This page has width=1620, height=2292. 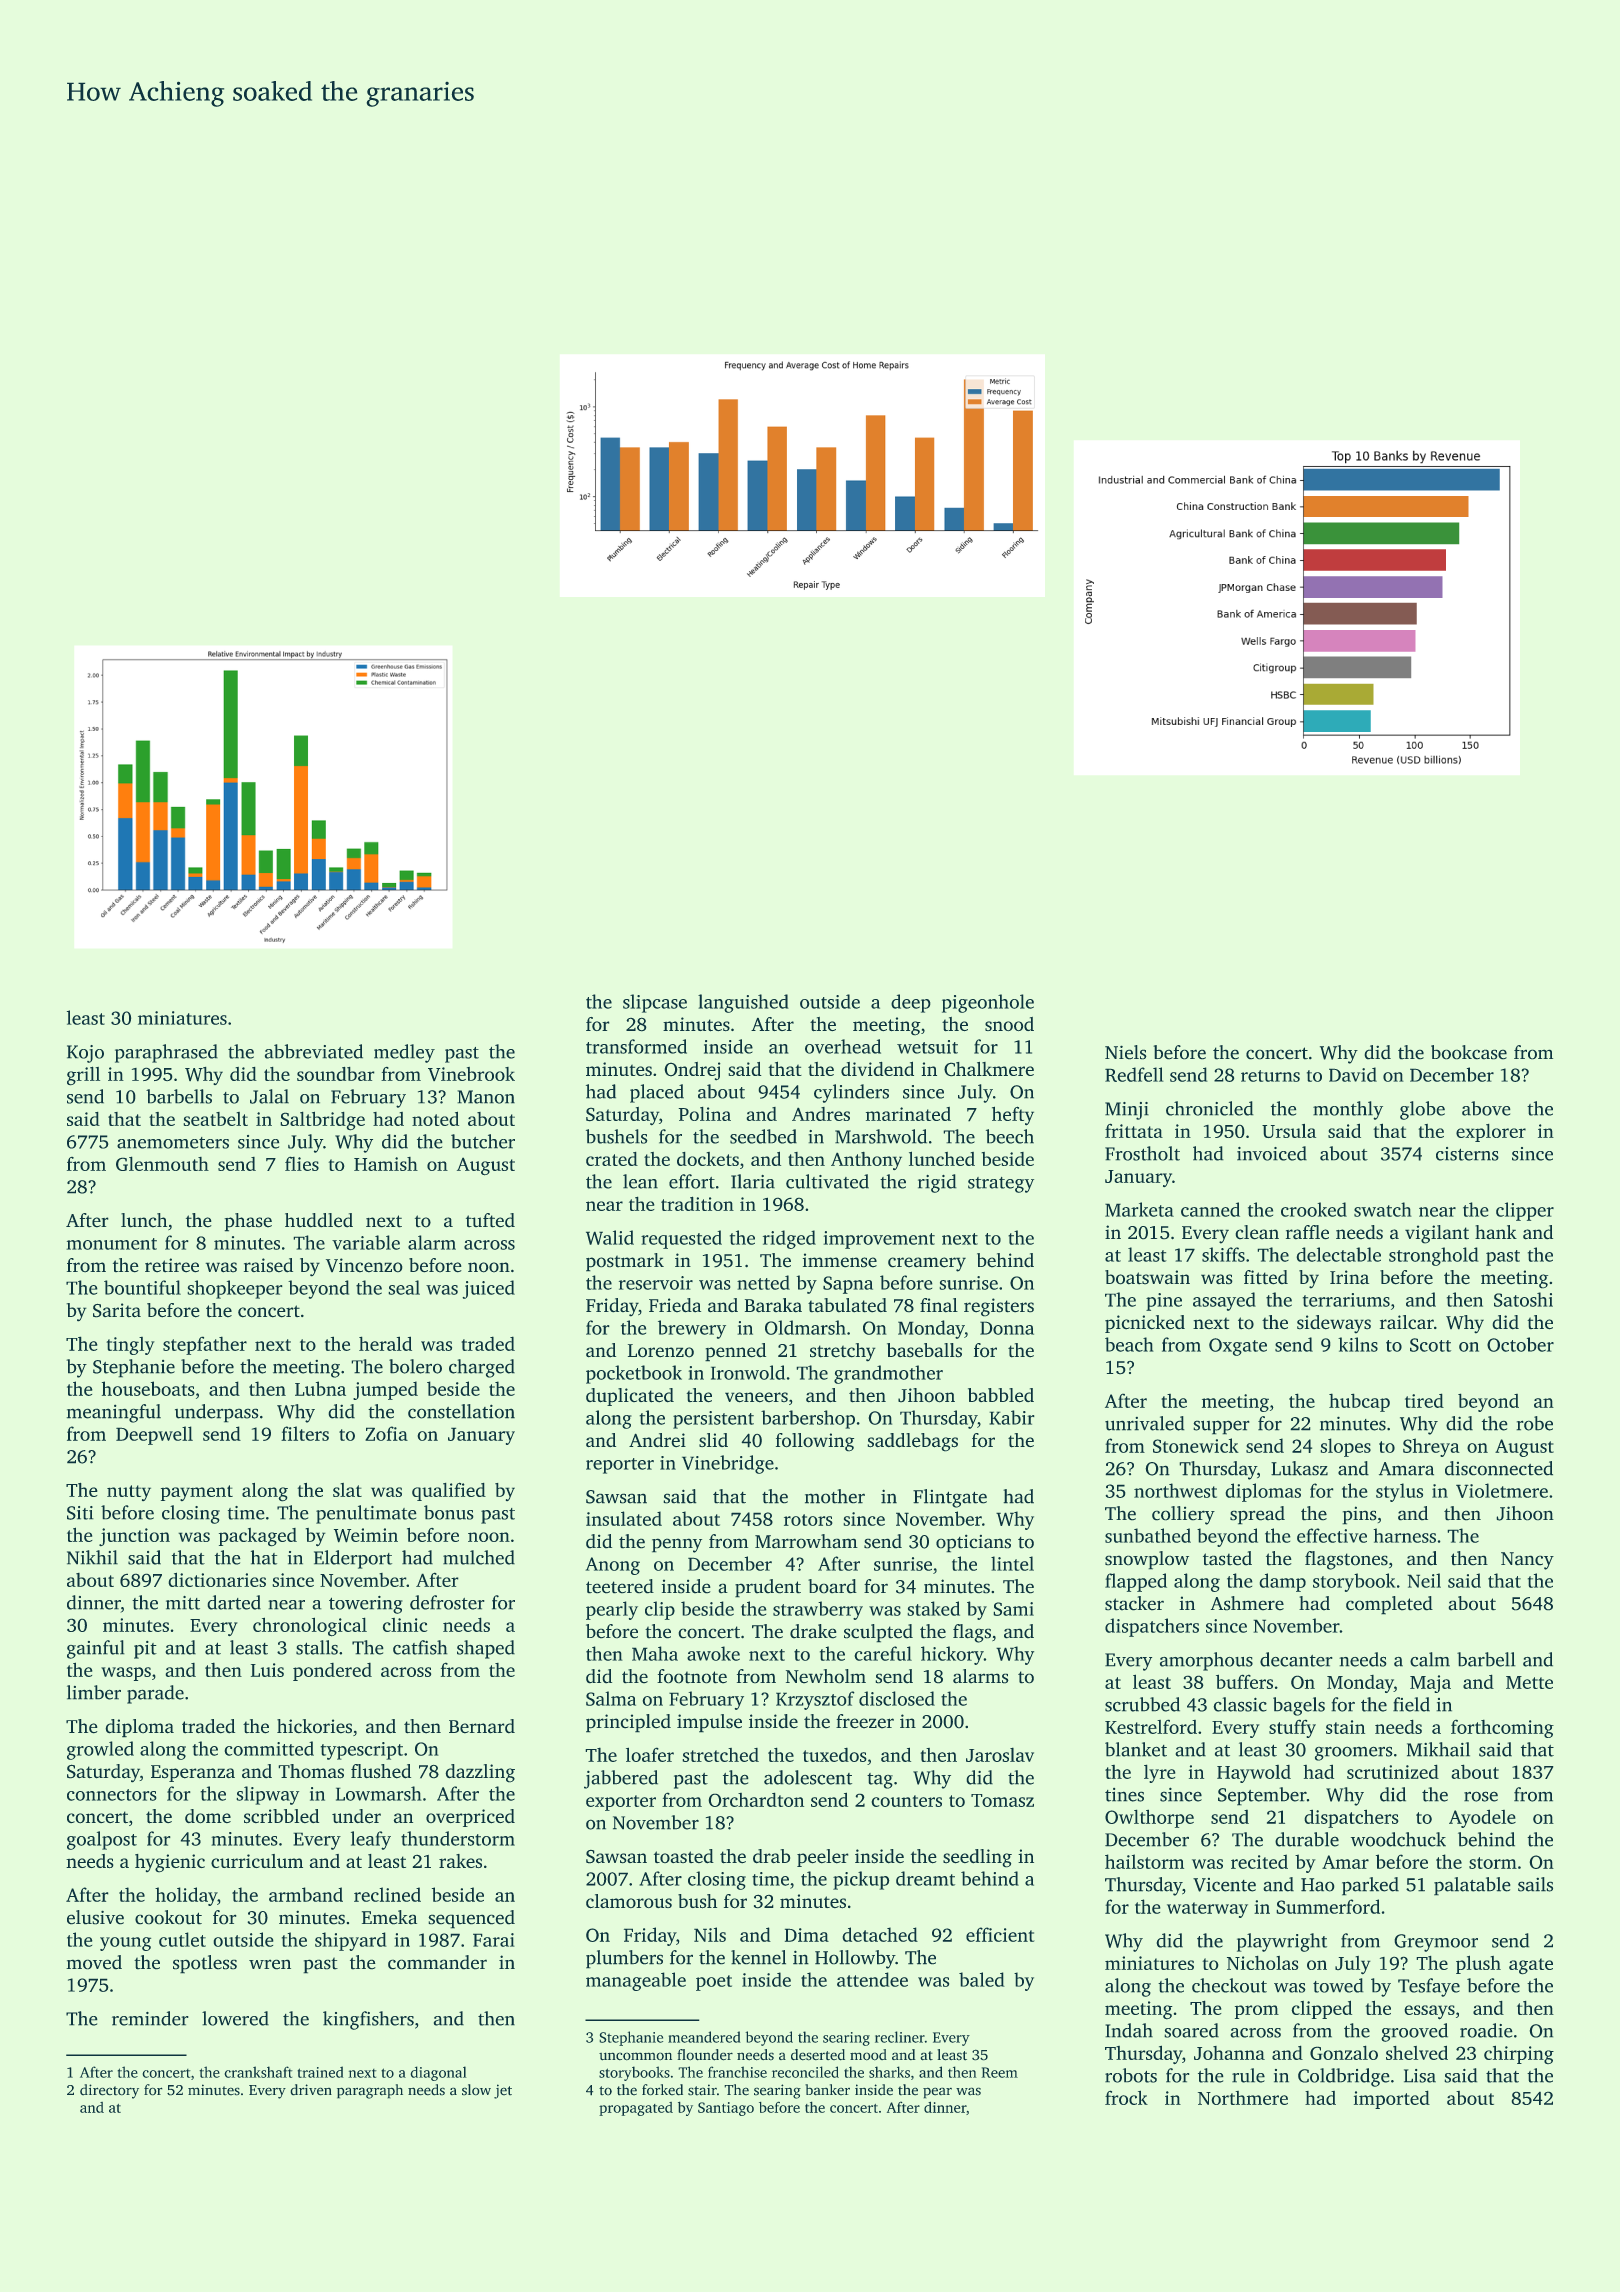 I want to click on above, so click(x=1486, y=1108).
